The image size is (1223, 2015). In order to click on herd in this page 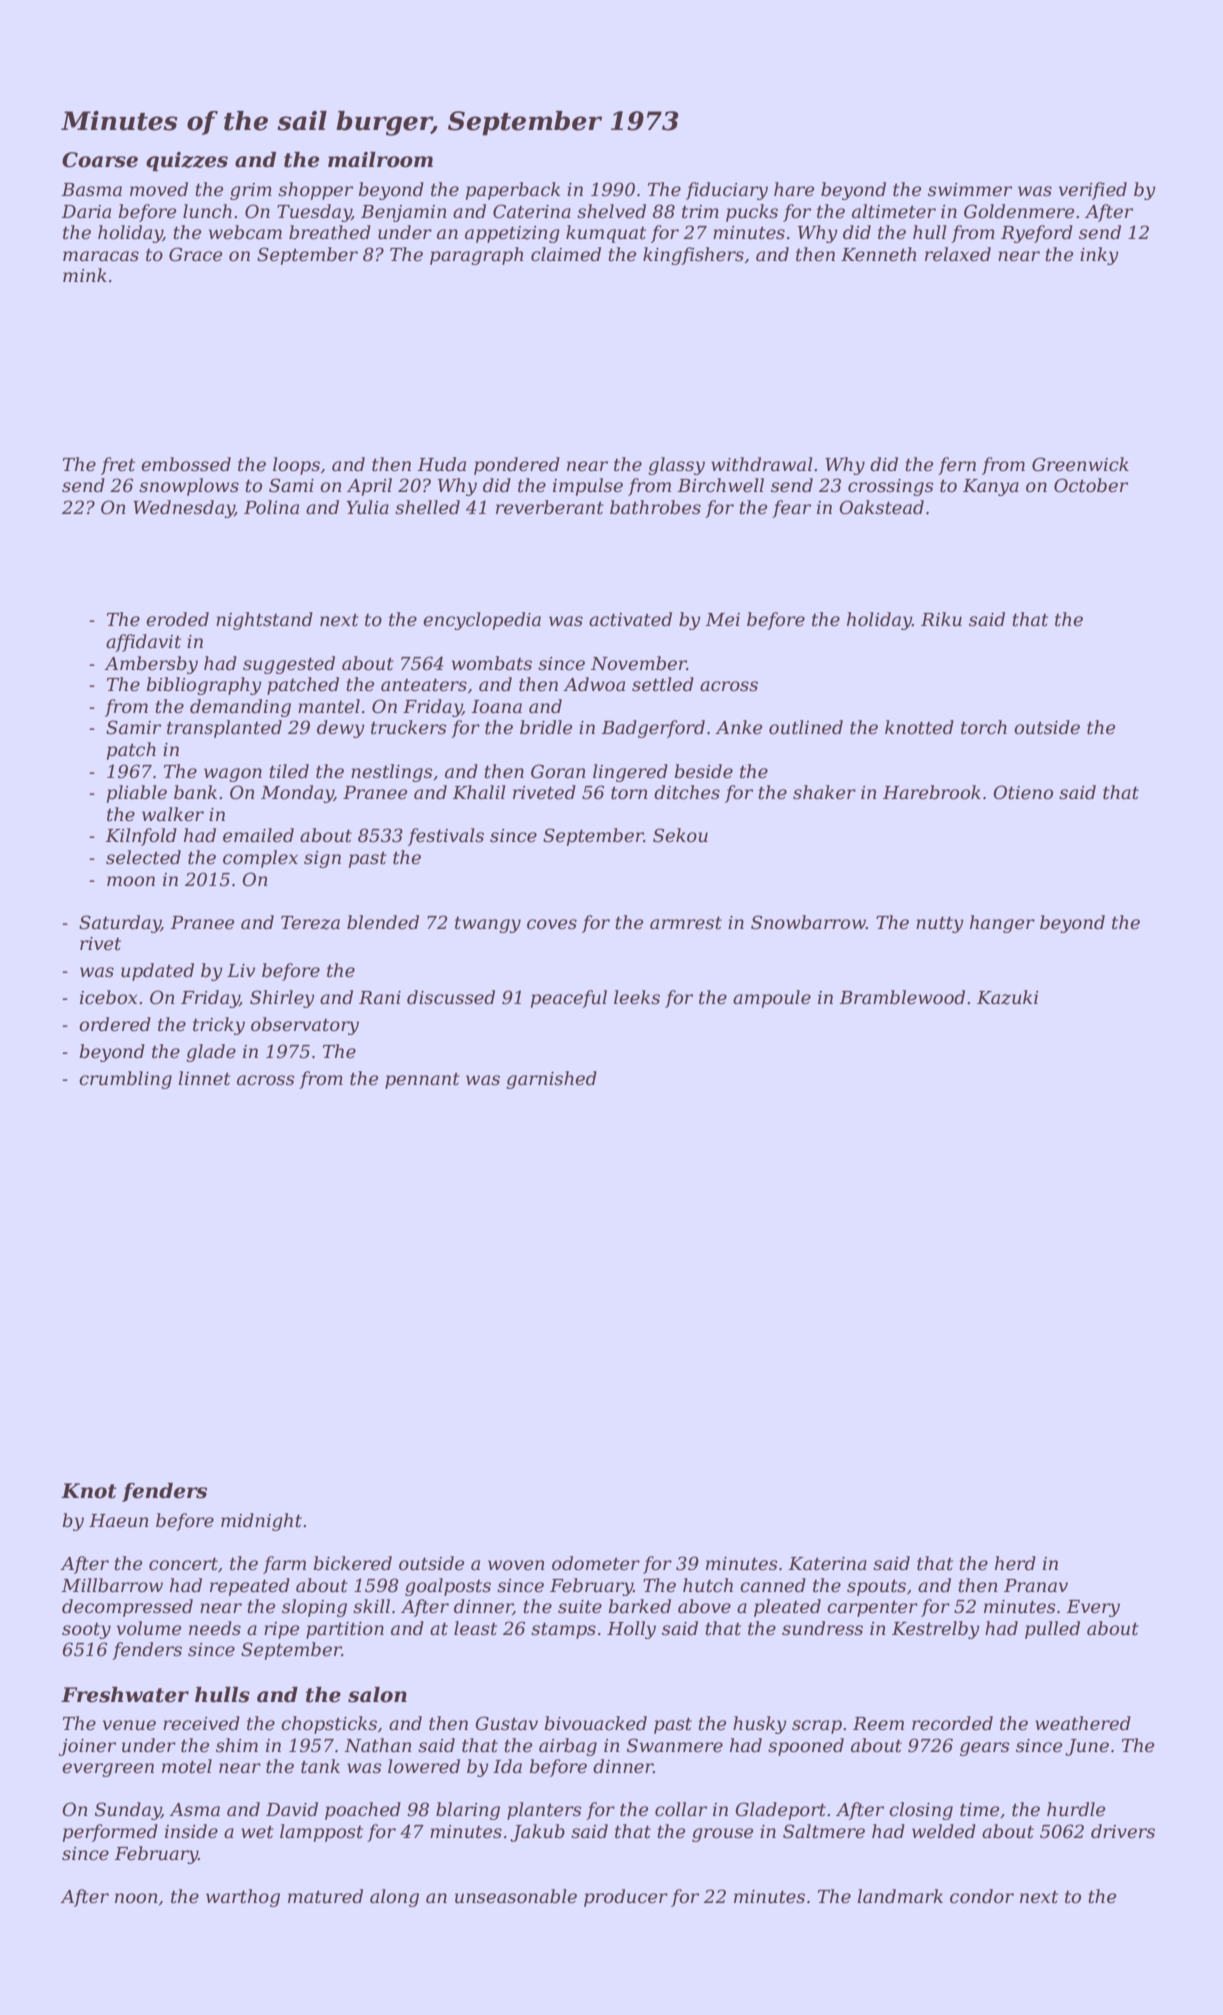, I will do `click(1015, 1563)`.
